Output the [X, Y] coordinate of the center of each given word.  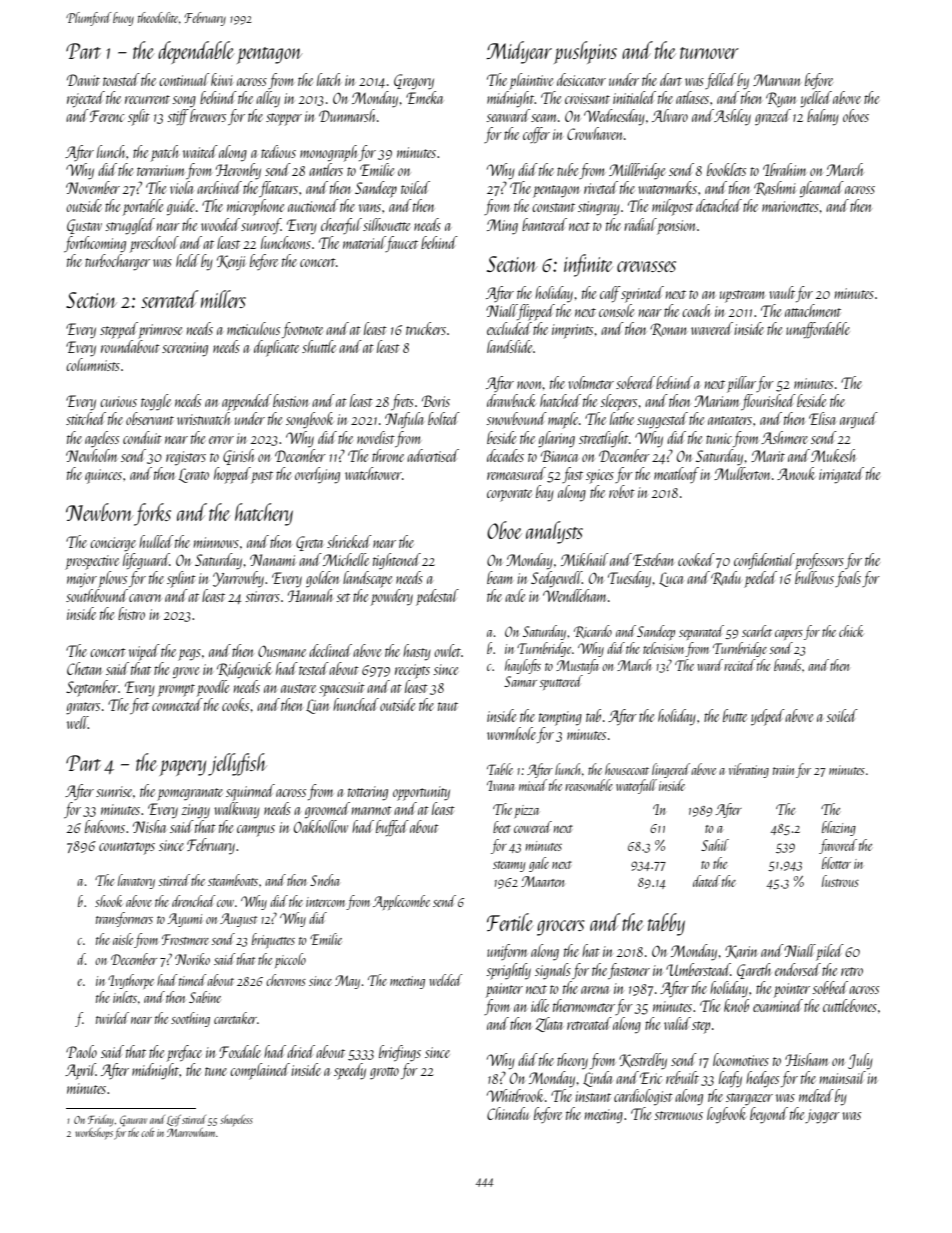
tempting [560, 718]
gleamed [822, 189]
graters [83, 708]
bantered [544, 224]
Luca [671, 579]
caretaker [235, 1018]
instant [593, 1096]
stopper [284, 119]
